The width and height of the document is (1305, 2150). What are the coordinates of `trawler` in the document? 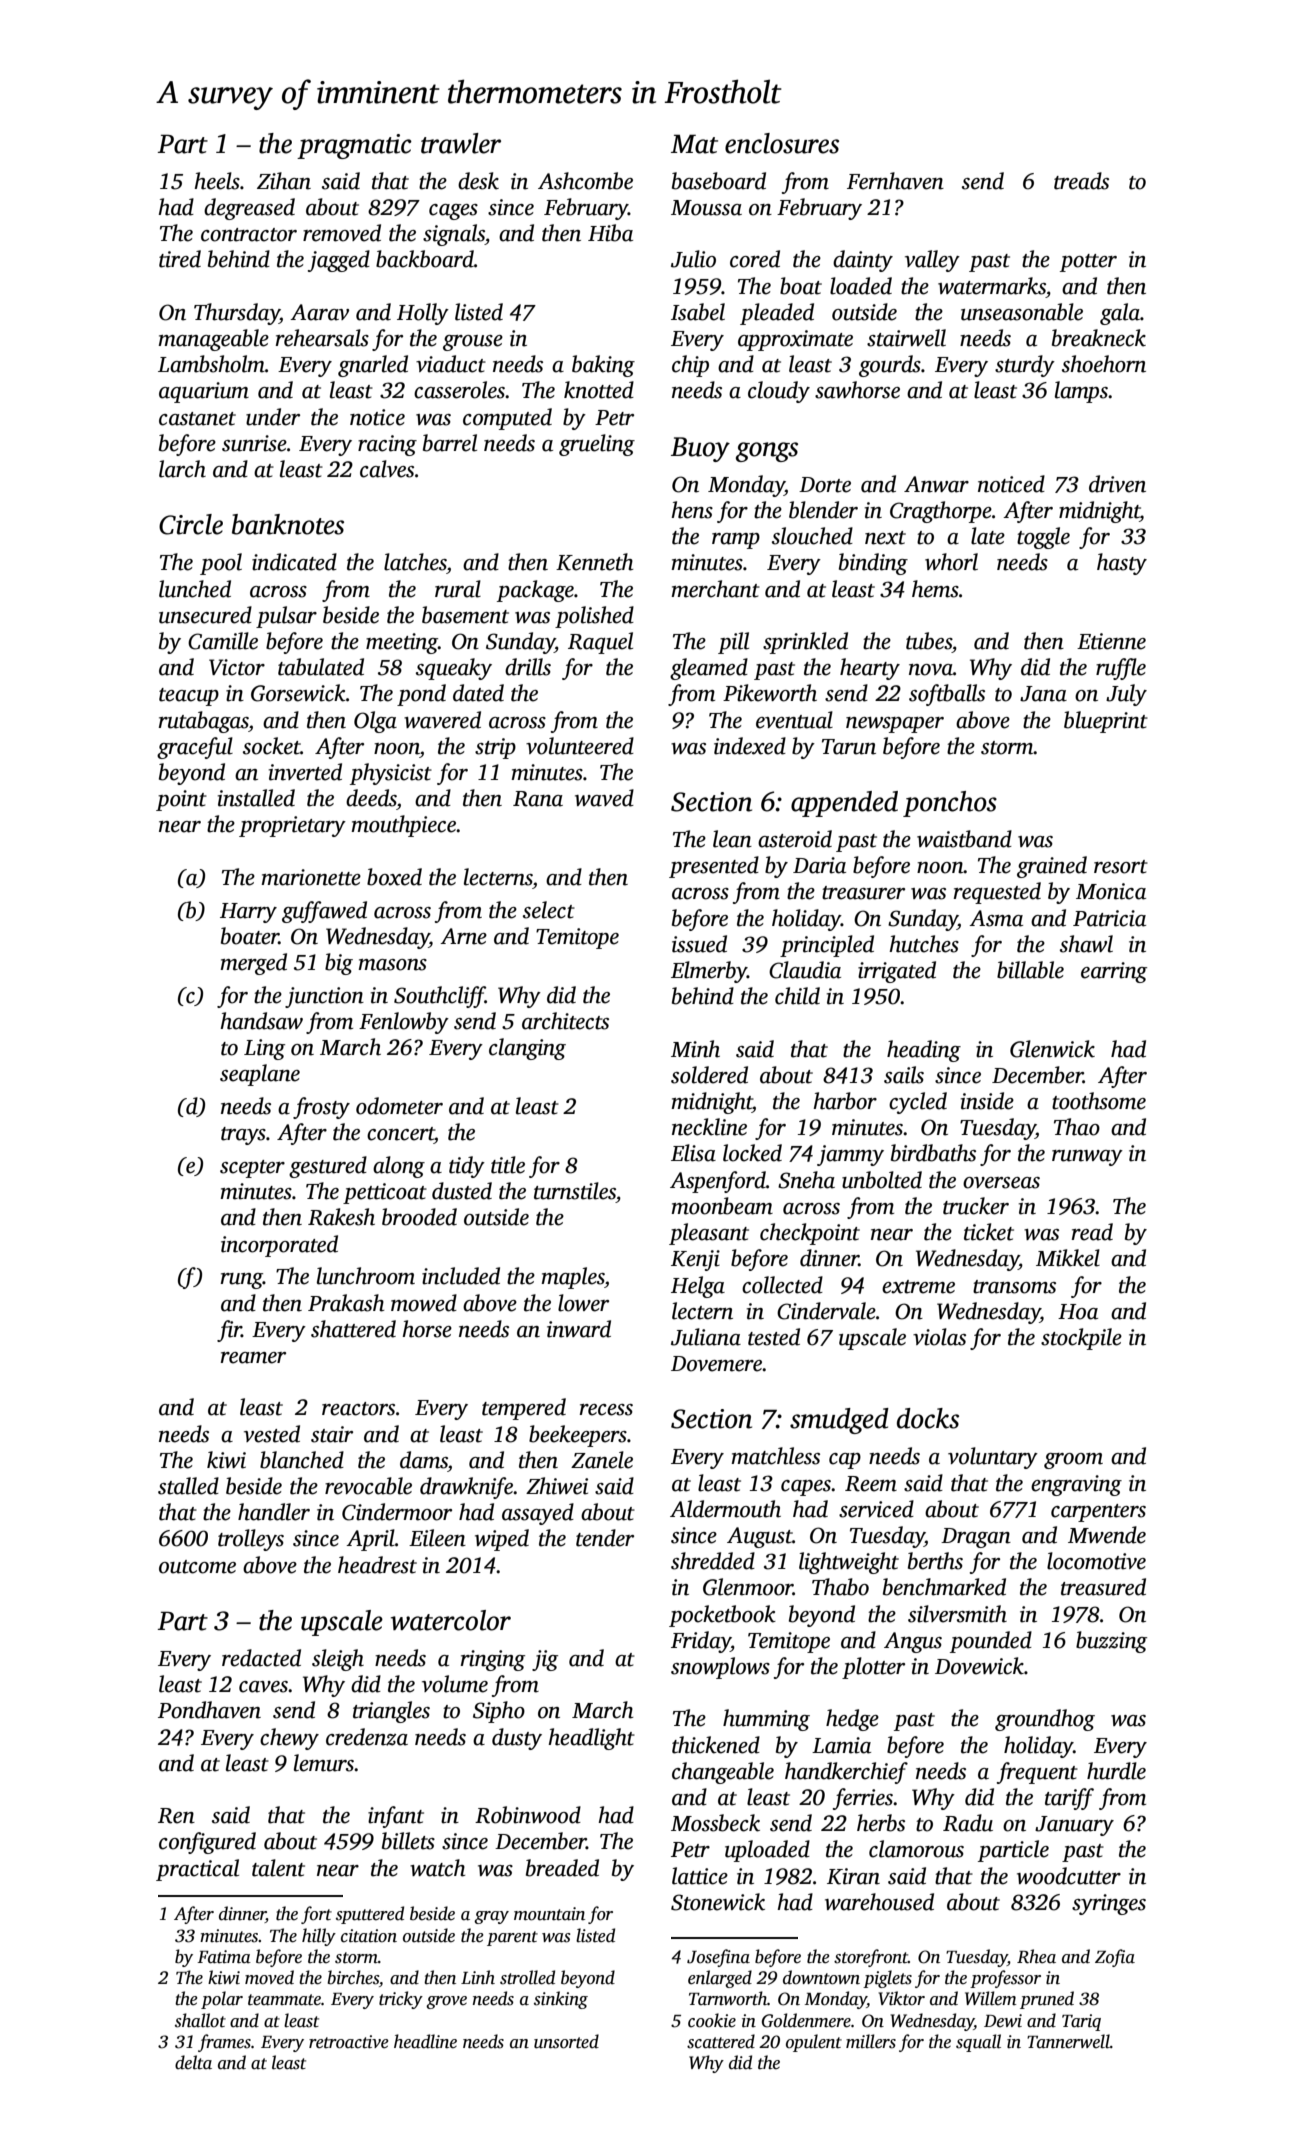 It's located at (461, 143).
